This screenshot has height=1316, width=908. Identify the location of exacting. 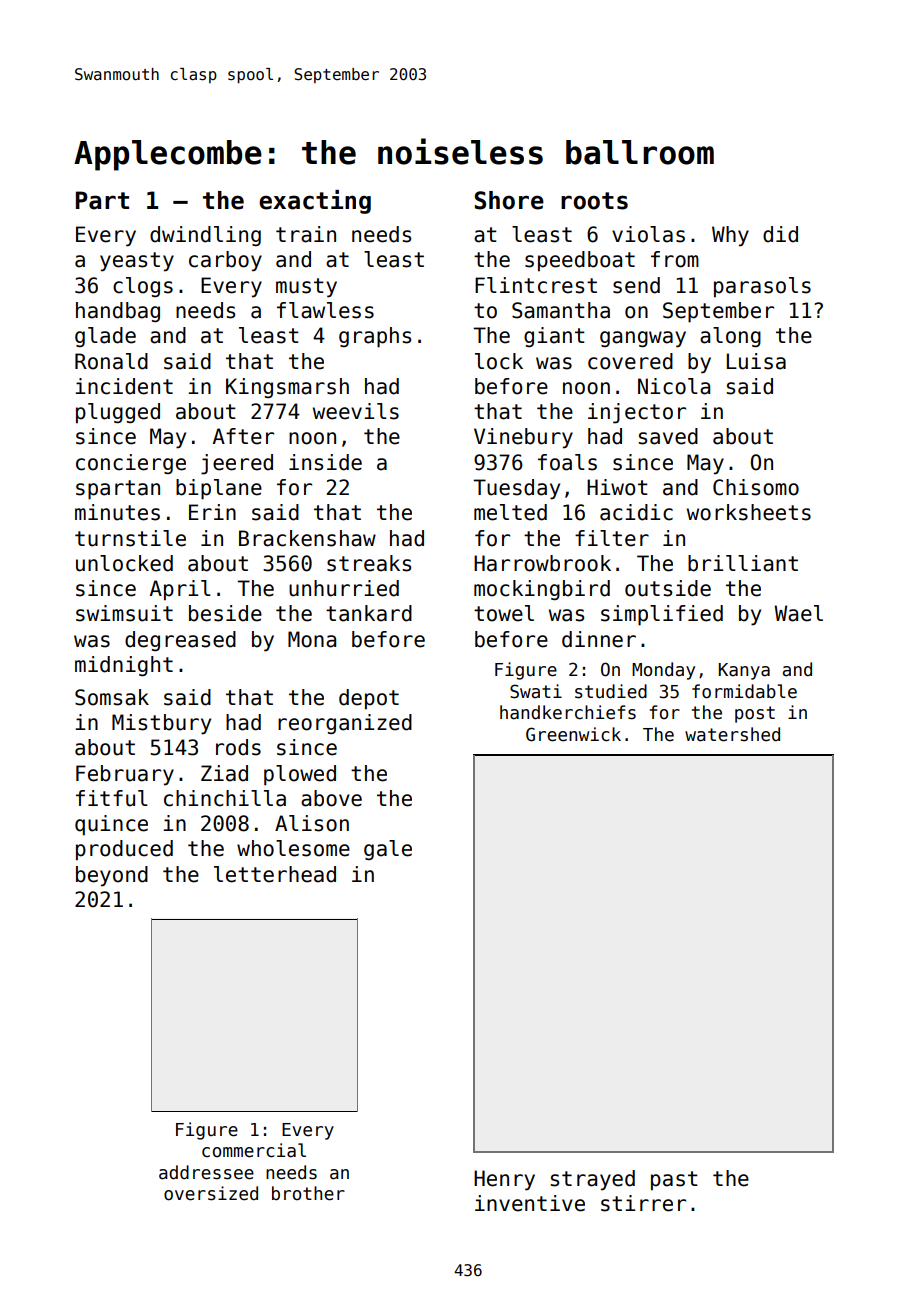
(315, 202).
